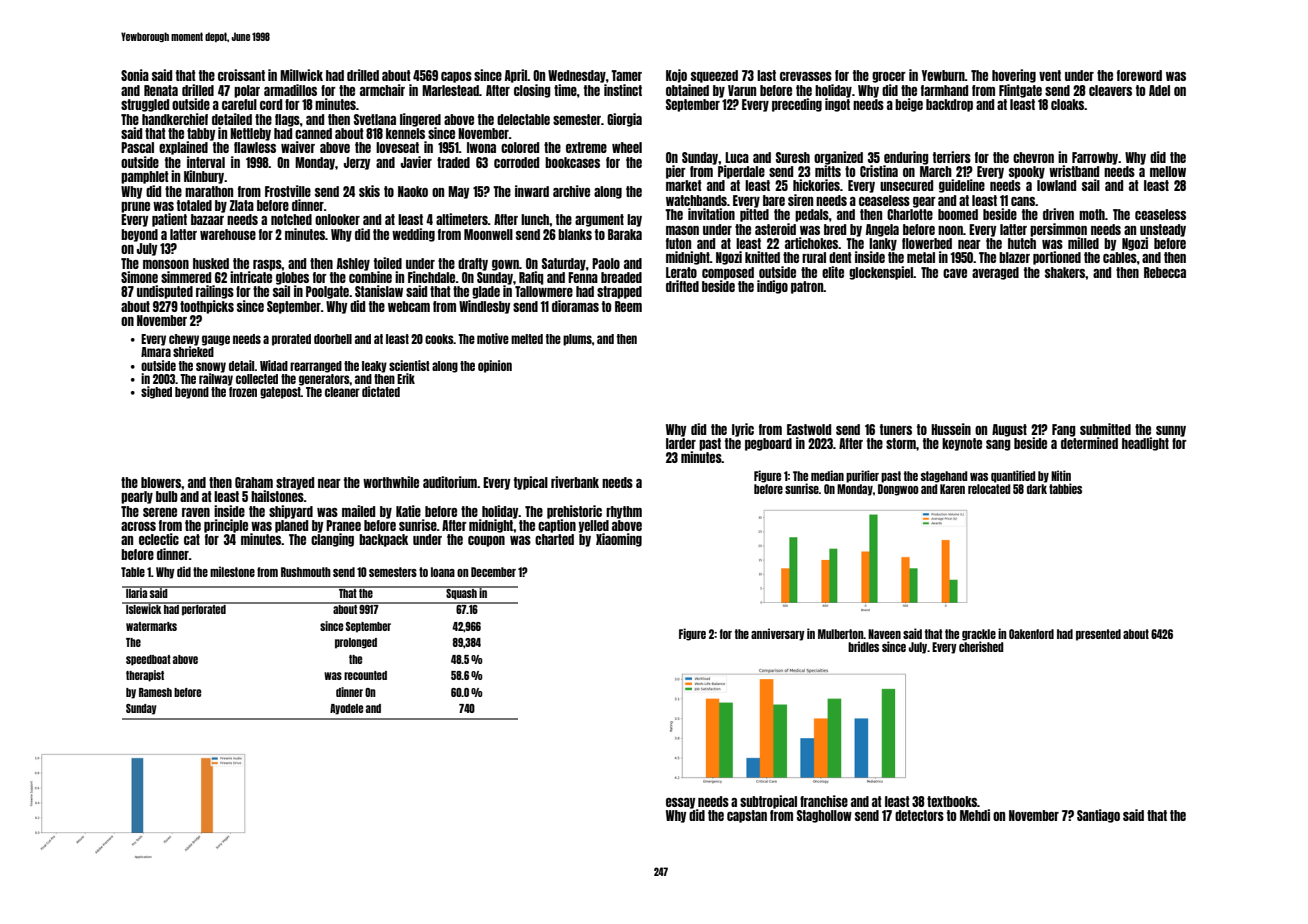  What do you see at coordinates (778, 634) in the screenshot?
I see `anniversary` at bounding box center [778, 634].
